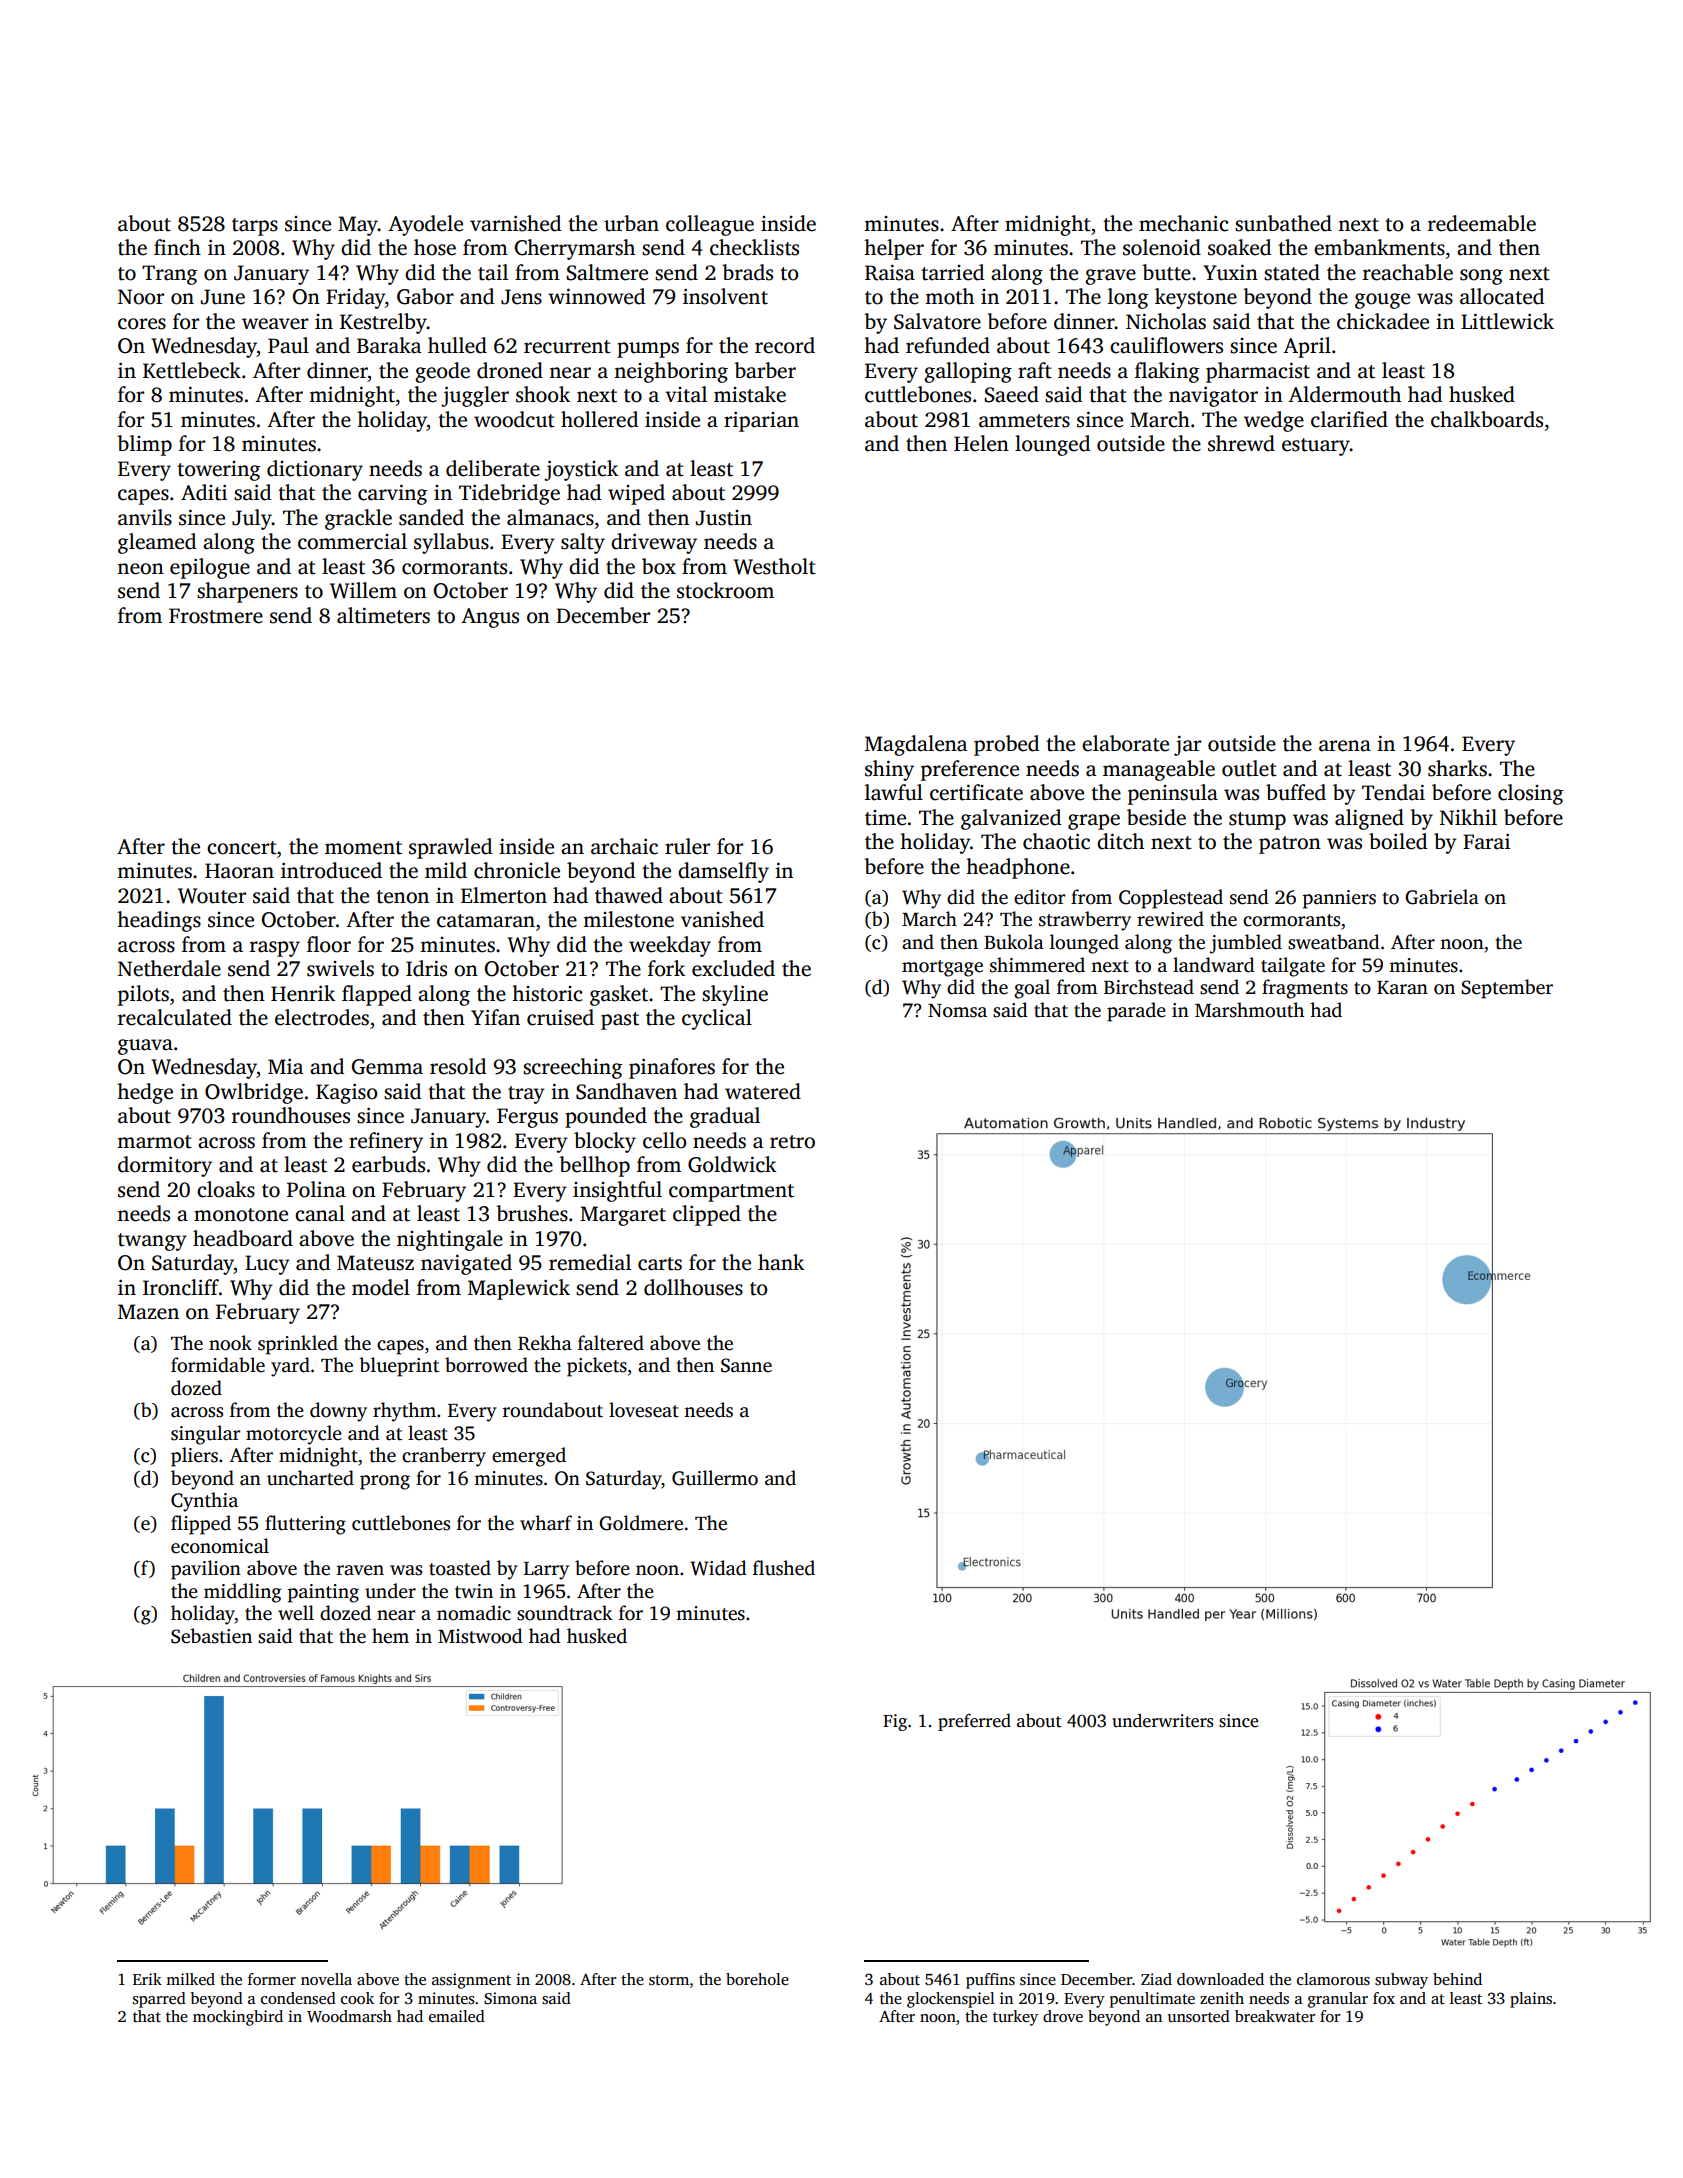  Describe the element at coordinates (218, 471) in the screenshot. I see `towering` at that location.
